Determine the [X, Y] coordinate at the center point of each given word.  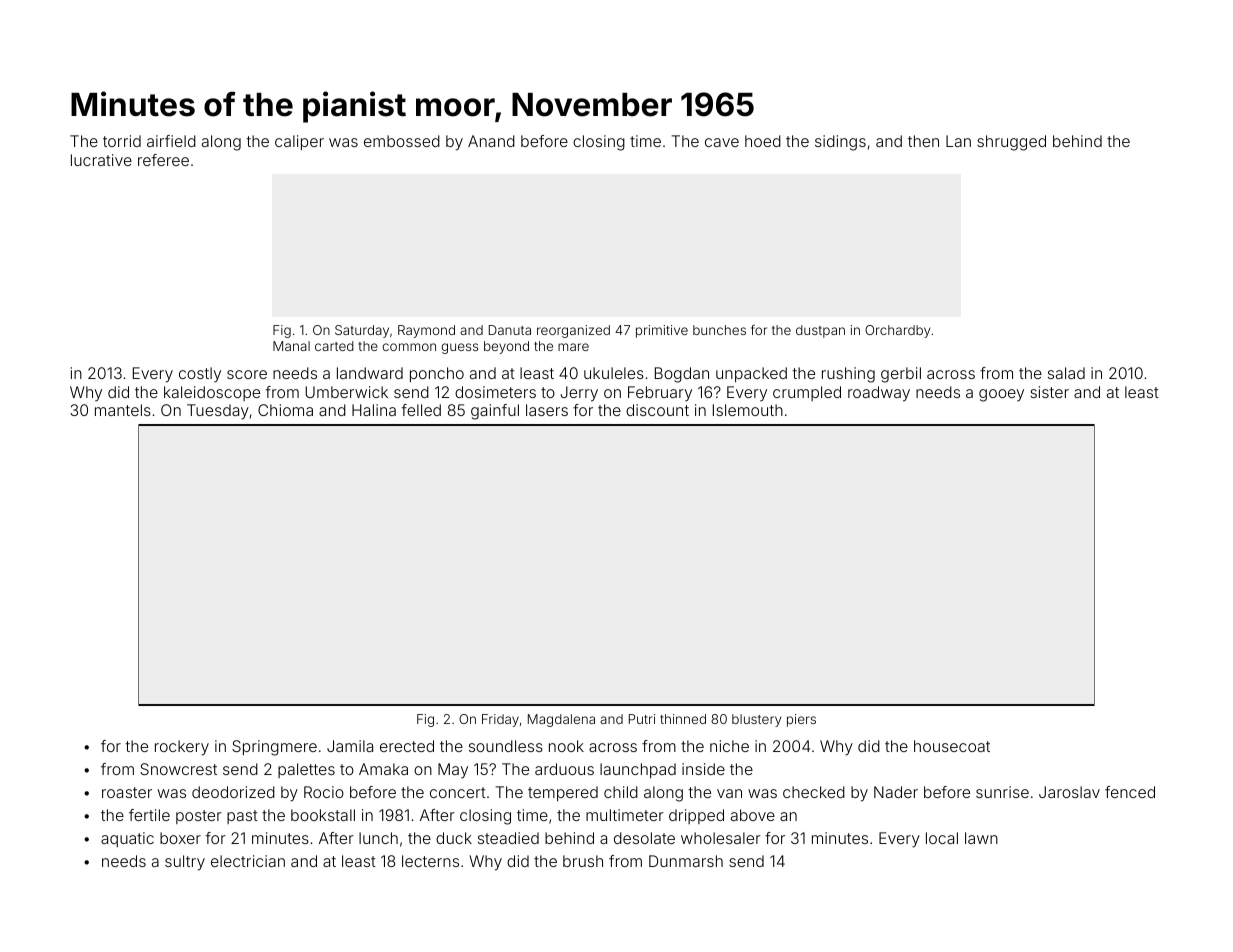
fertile [149, 815]
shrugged [1011, 143]
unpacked [751, 374]
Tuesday [218, 412]
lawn [981, 838]
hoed [763, 141]
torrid [122, 141]
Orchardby [897, 331]
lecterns [430, 861]
